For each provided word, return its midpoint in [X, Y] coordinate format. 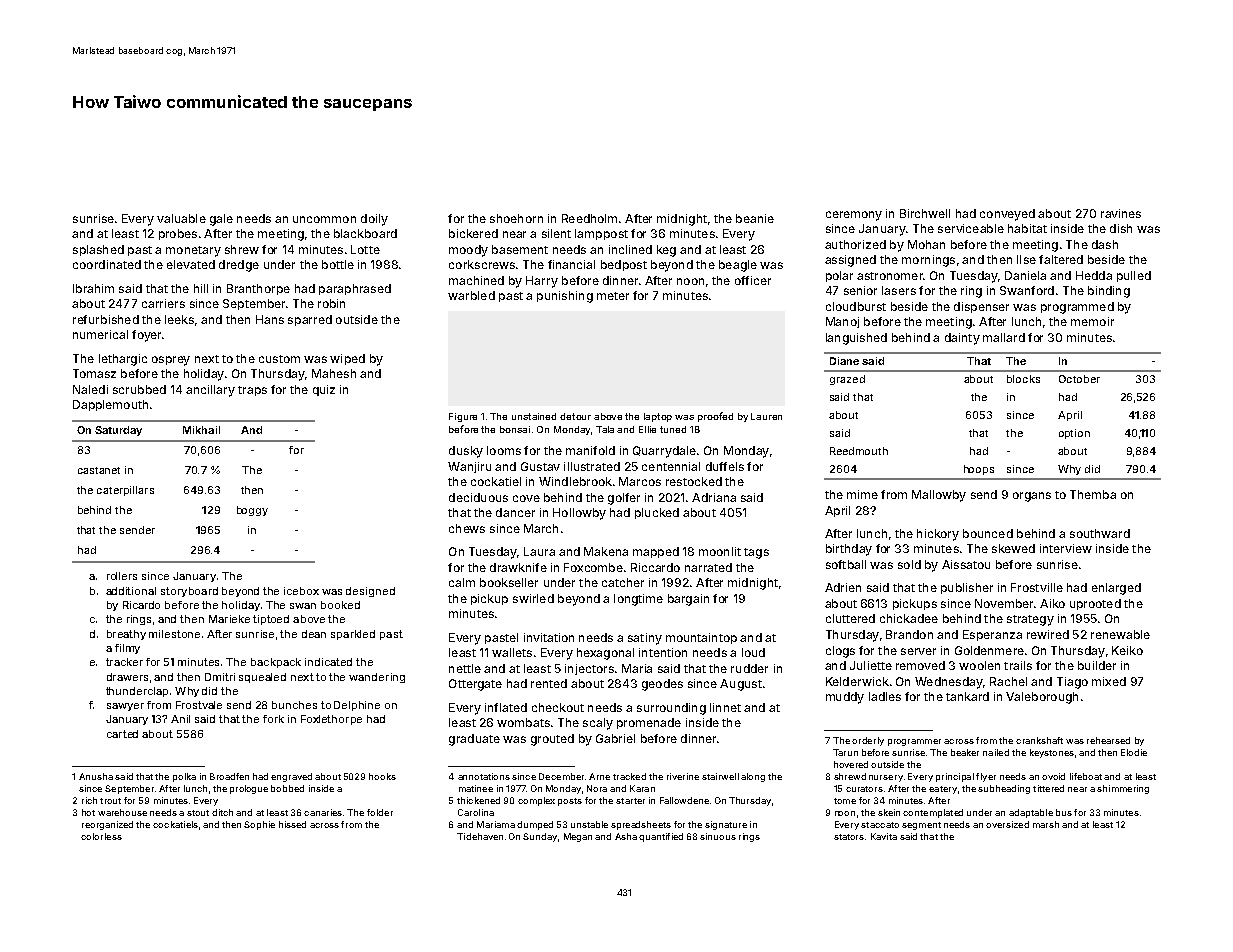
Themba [1093, 494]
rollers [122, 576]
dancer [515, 512]
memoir [1092, 321]
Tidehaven [480, 836]
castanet [99, 470]
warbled [471, 295]
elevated [191, 264]
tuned [673, 429]
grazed [847, 380]
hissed [292, 824]
